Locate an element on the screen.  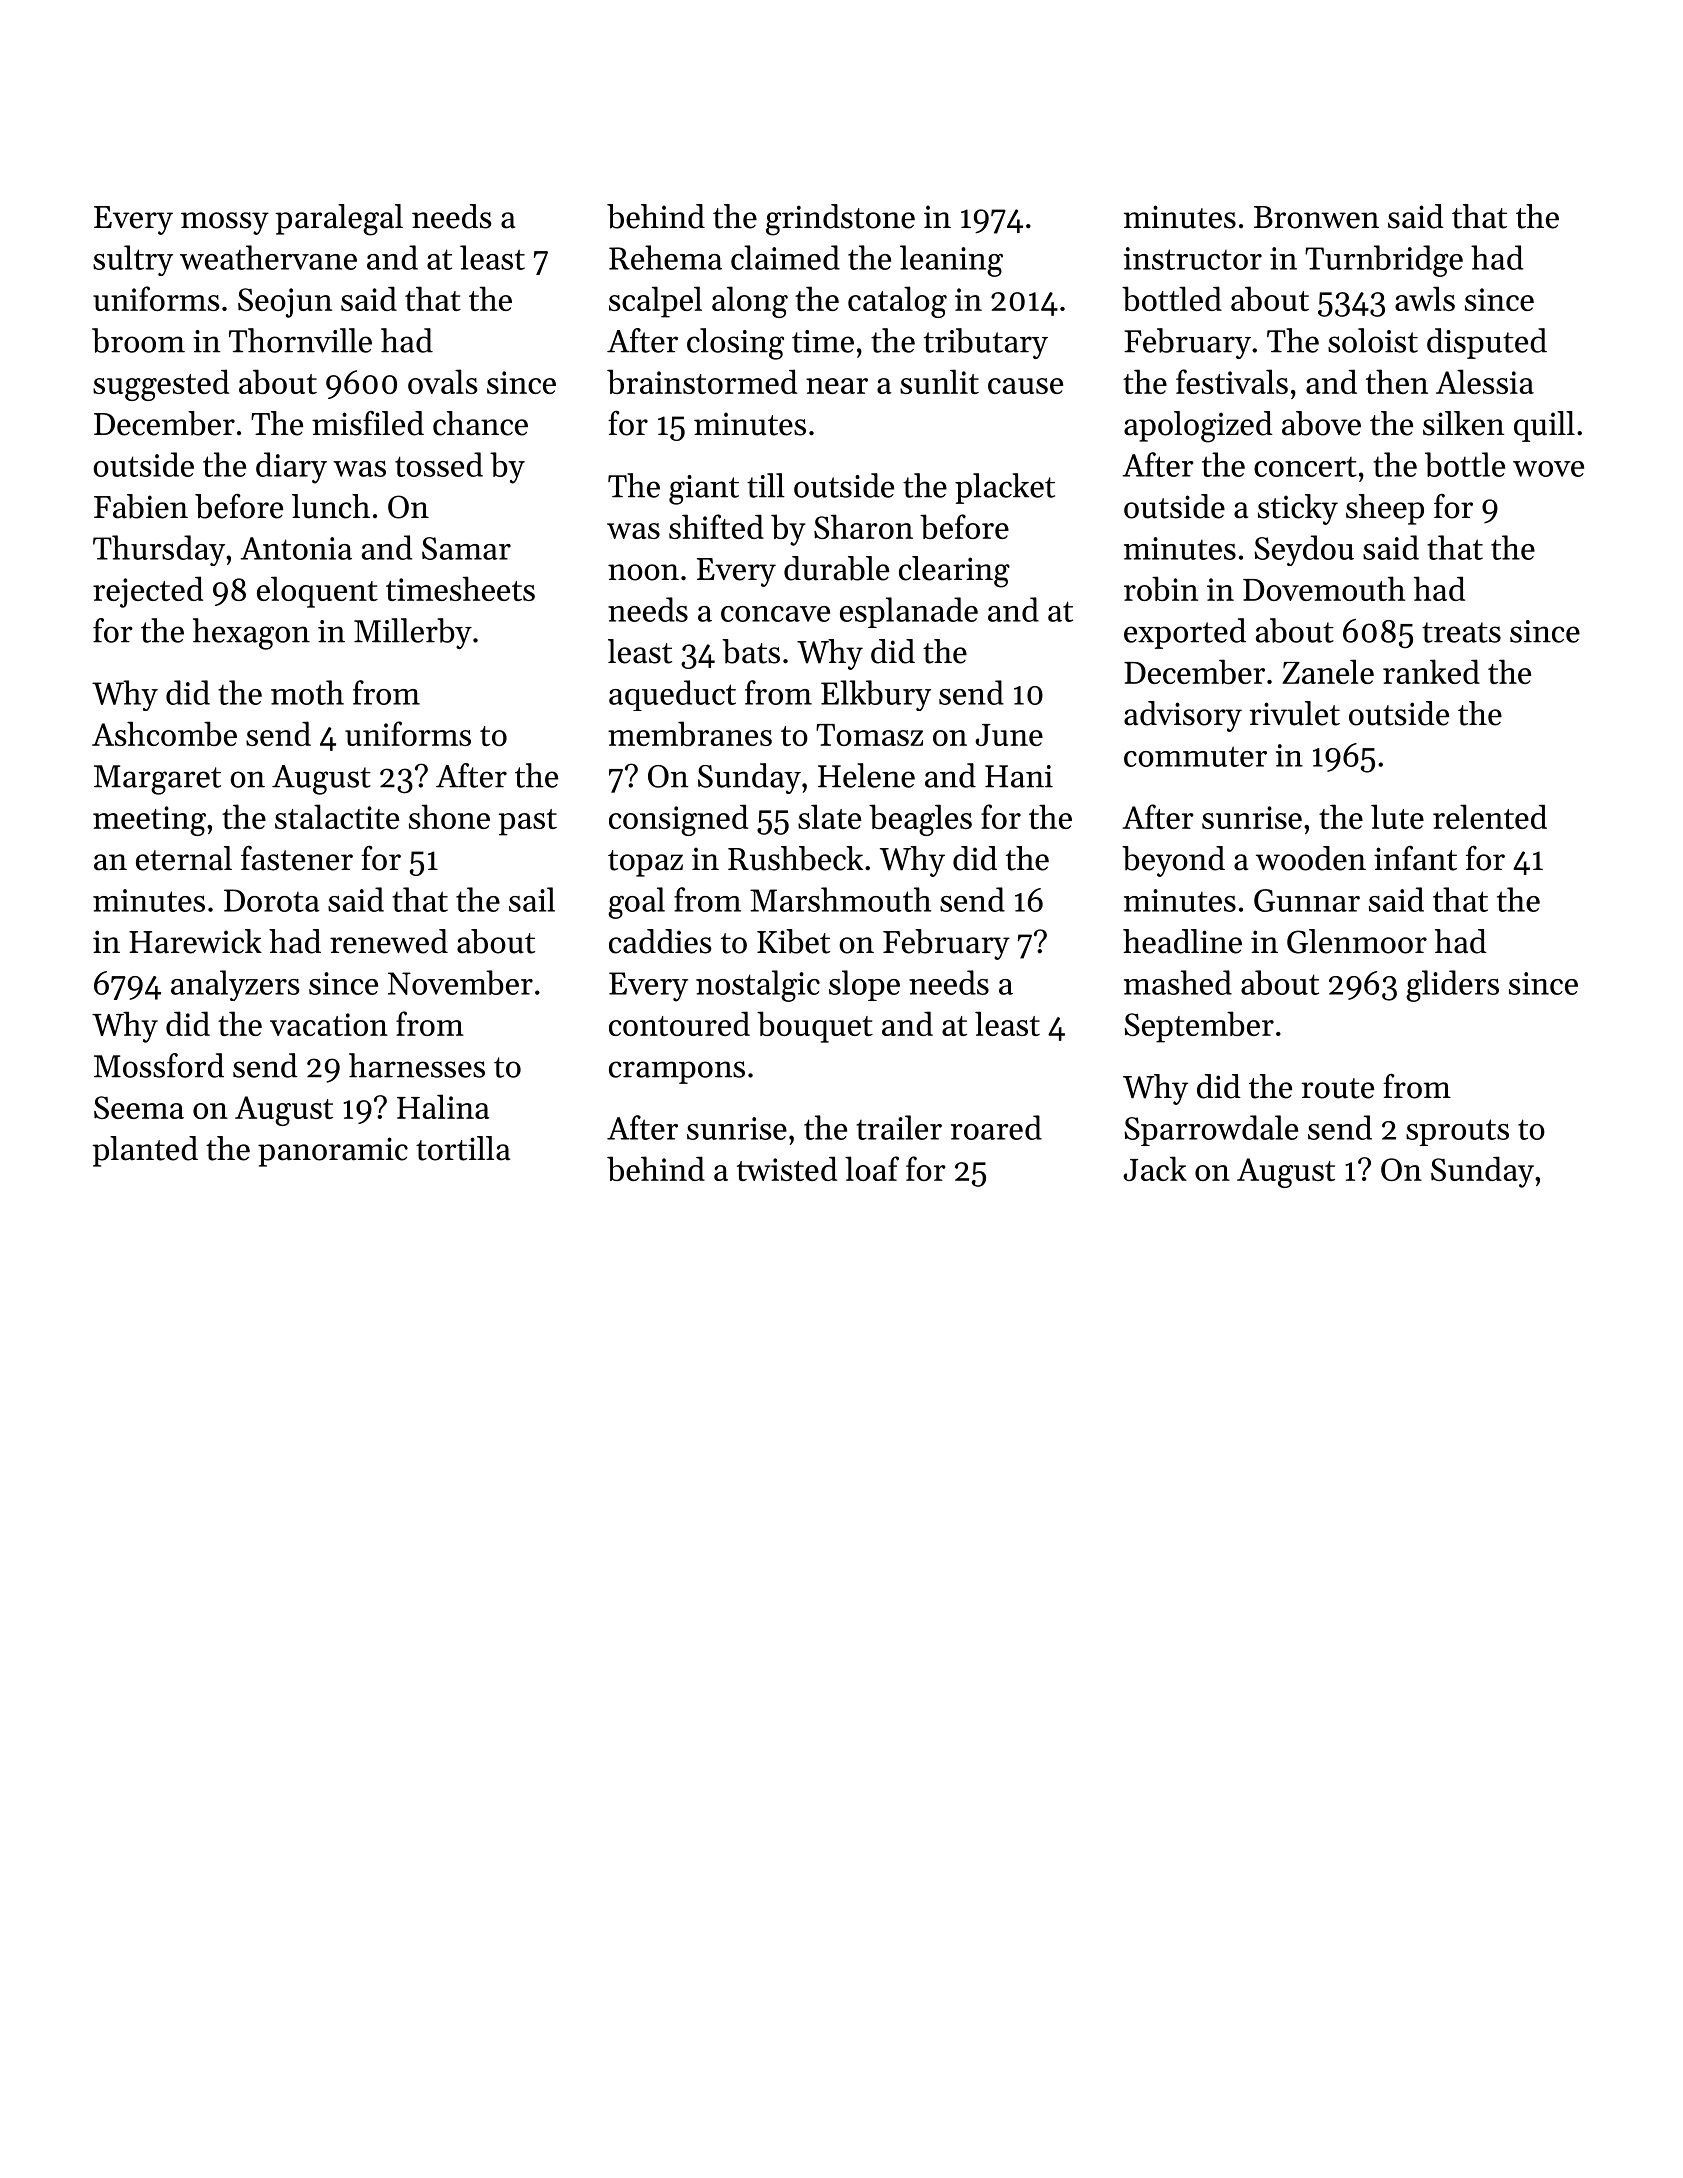
grindstone is located at coordinates (840, 220).
